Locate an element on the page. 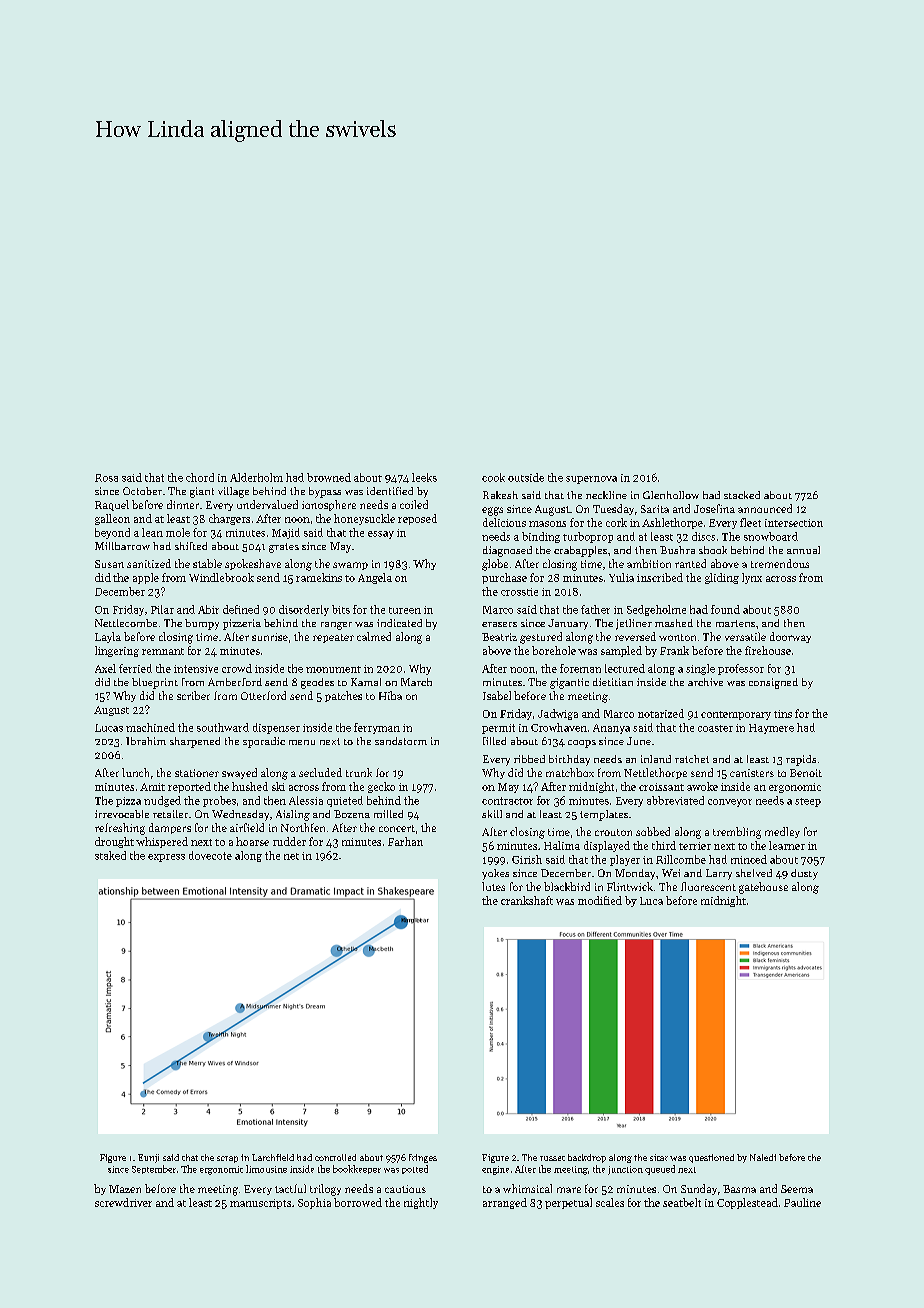  fringes is located at coordinates (423, 1158).
